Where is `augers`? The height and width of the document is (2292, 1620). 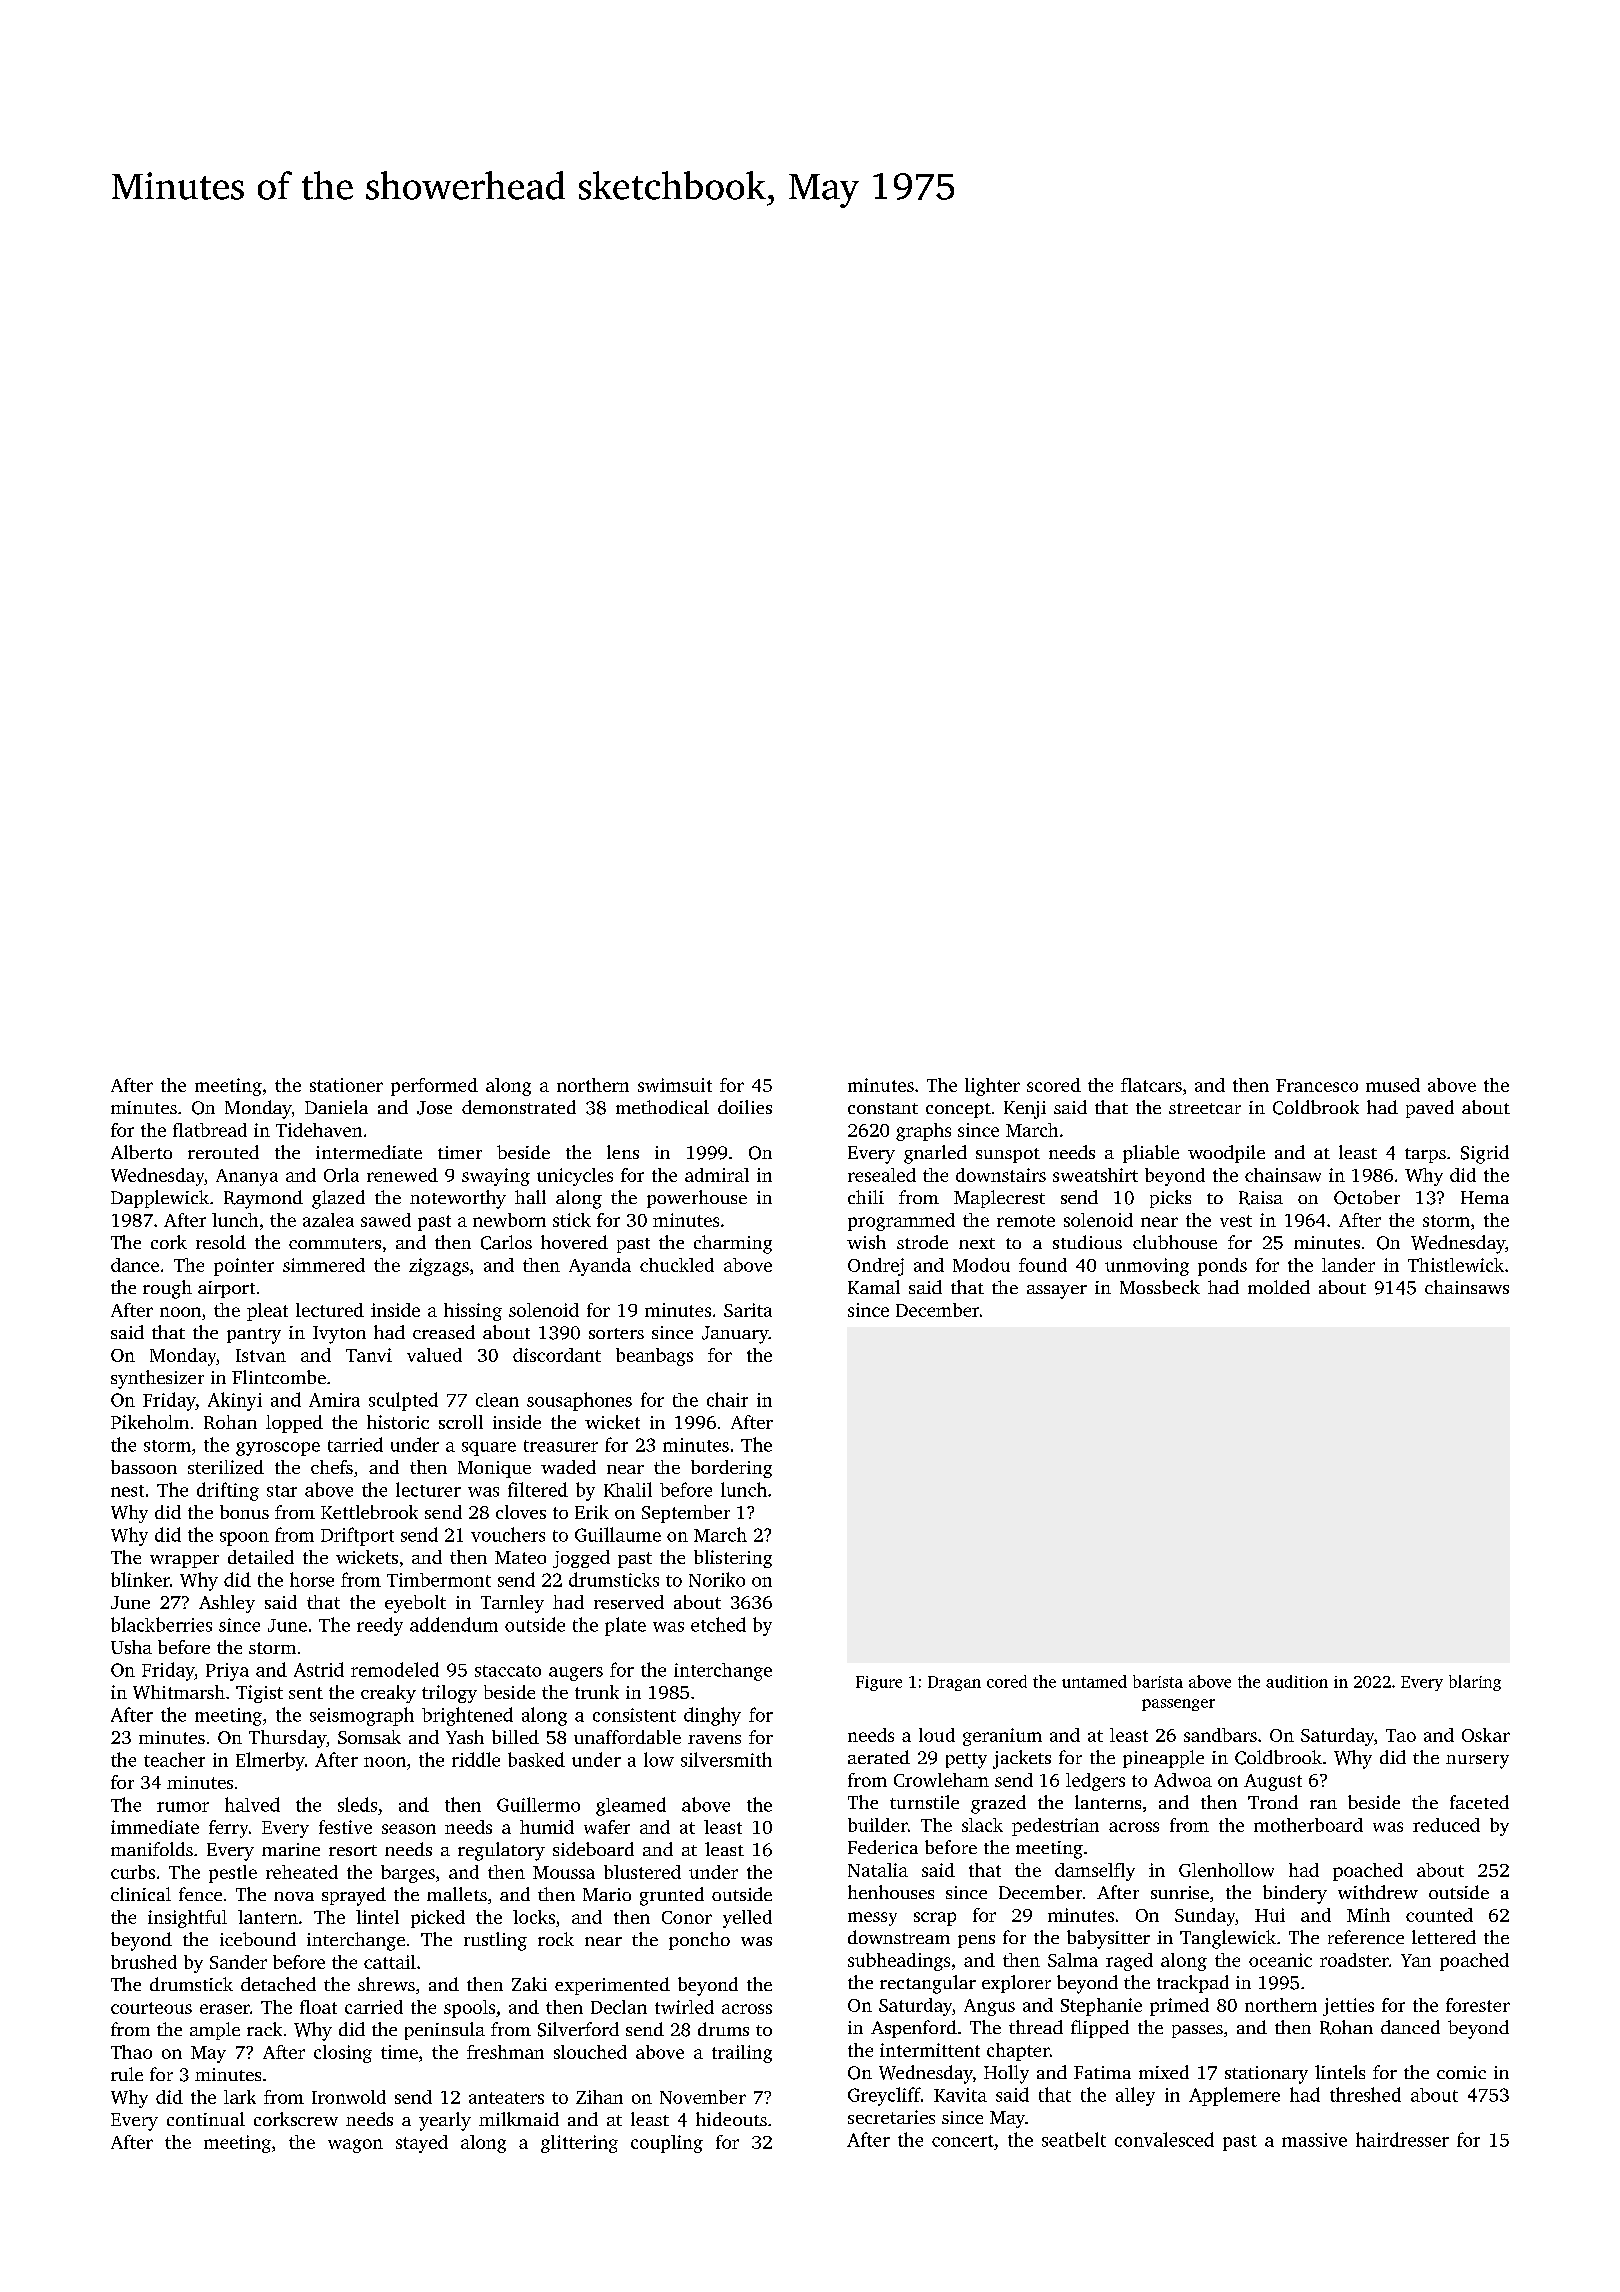 augers is located at coordinates (576, 1674).
